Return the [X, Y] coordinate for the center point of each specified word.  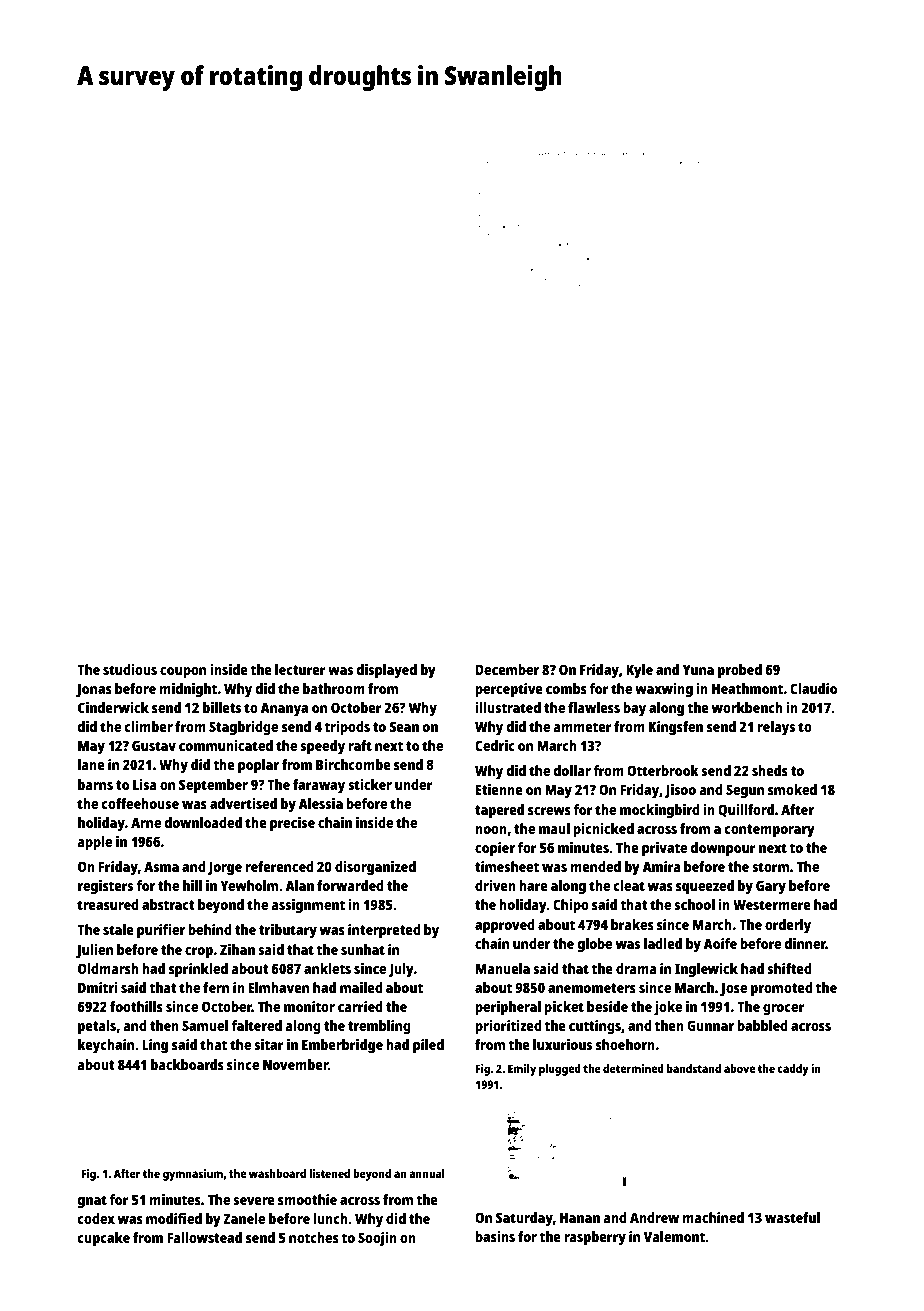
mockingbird [660, 811]
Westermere [772, 904]
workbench [747, 707]
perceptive [509, 690]
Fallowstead [204, 1237]
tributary [288, 931]
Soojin [377, 1239]
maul [554, 828]
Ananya [284, 709]
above [739, 1068]
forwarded [350, 885]
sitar [269, 1044]
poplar [258, 766]
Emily [522, 1070]
